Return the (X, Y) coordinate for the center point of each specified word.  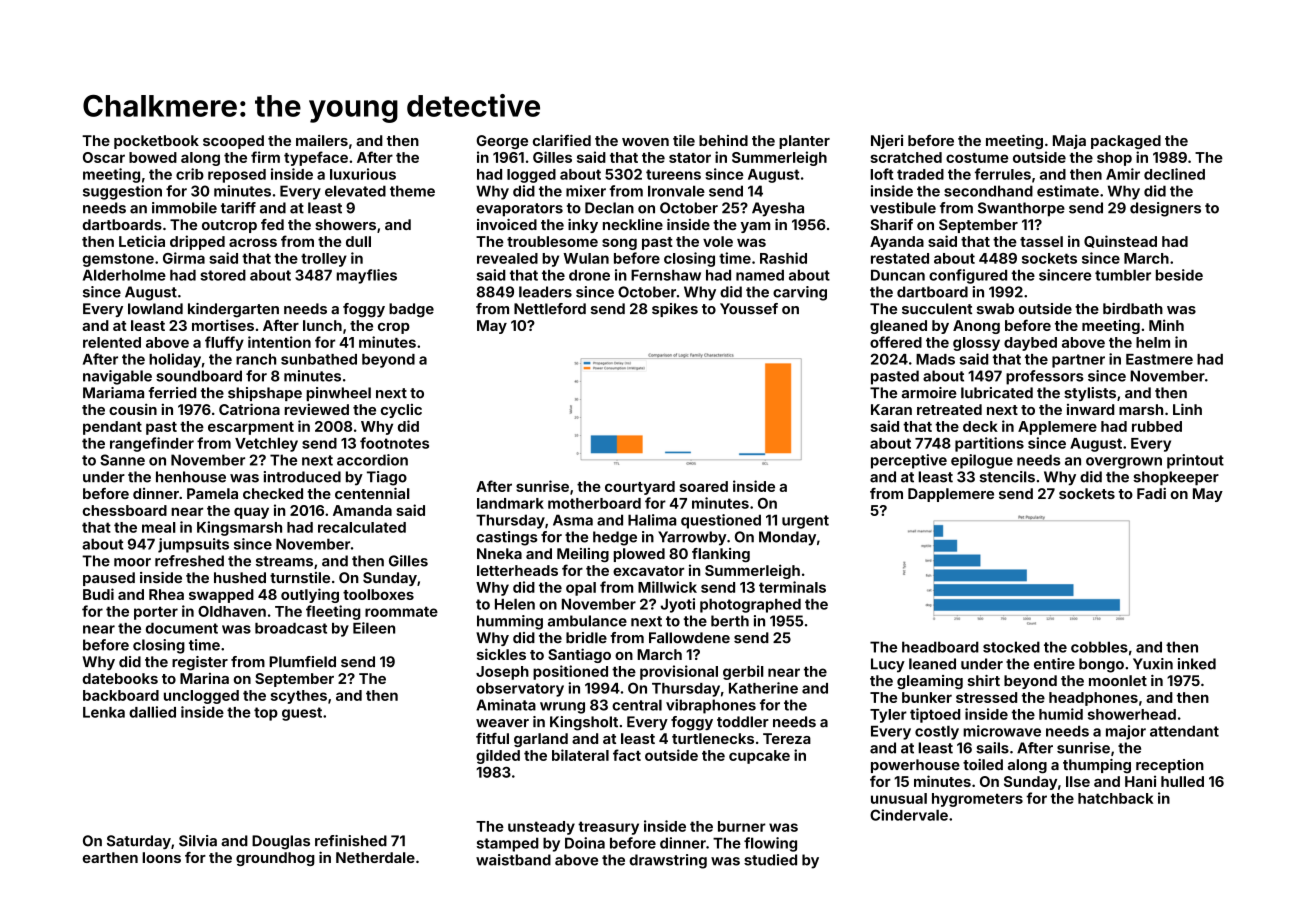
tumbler (1123, 275)
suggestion (122, 192)
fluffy (224, 343)
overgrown (1124, 463)
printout (1195, 461)
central (637, 705)
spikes (675, 310)
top (266, 714)
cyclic (401, 411)
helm (1153, 342)
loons (161, 857)
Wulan (586, 258)
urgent (805, 522)
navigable (117, 377)
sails (992, 748)
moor (132, 562)
